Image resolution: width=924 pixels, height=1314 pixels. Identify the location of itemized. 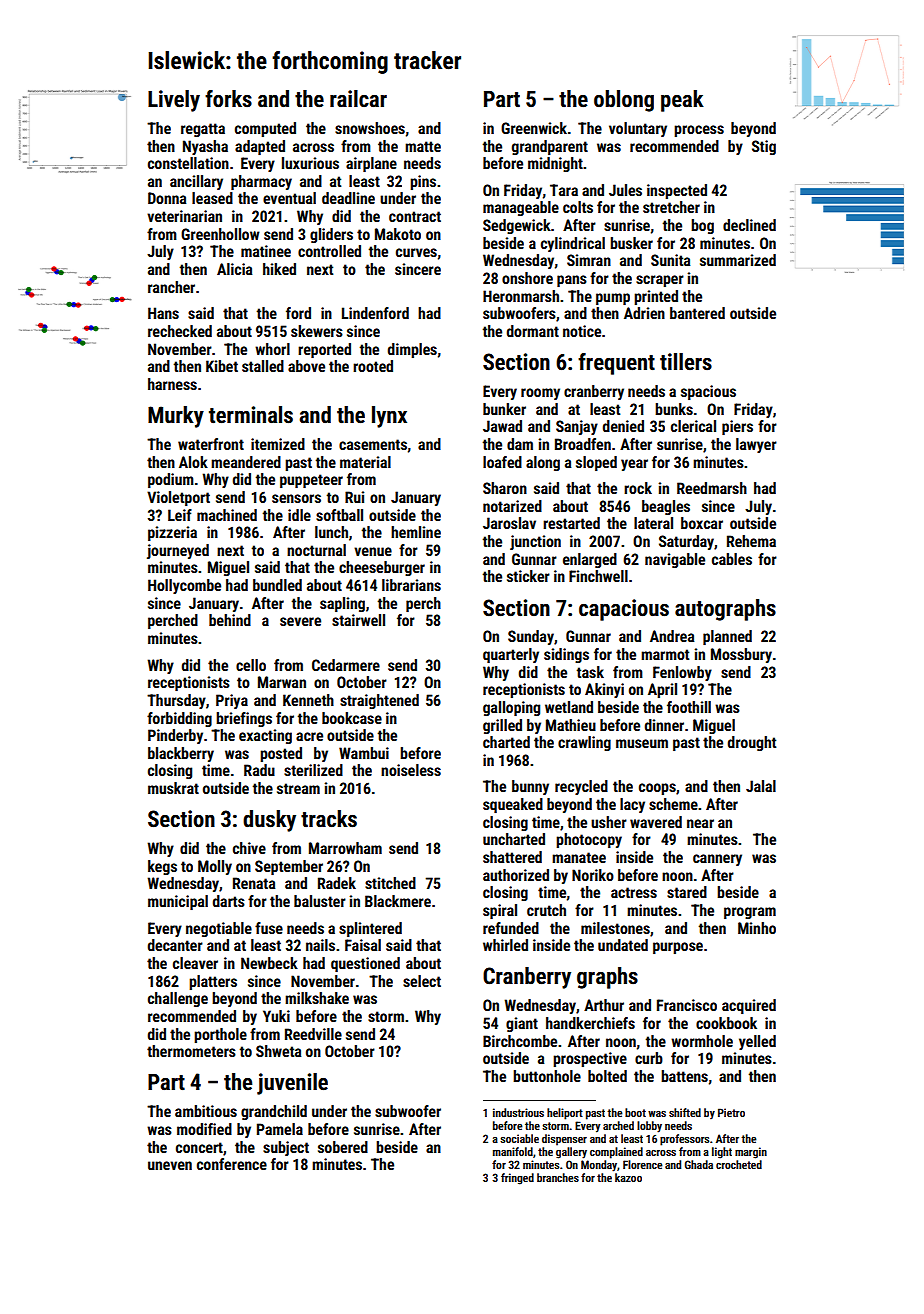
(278, 444).
